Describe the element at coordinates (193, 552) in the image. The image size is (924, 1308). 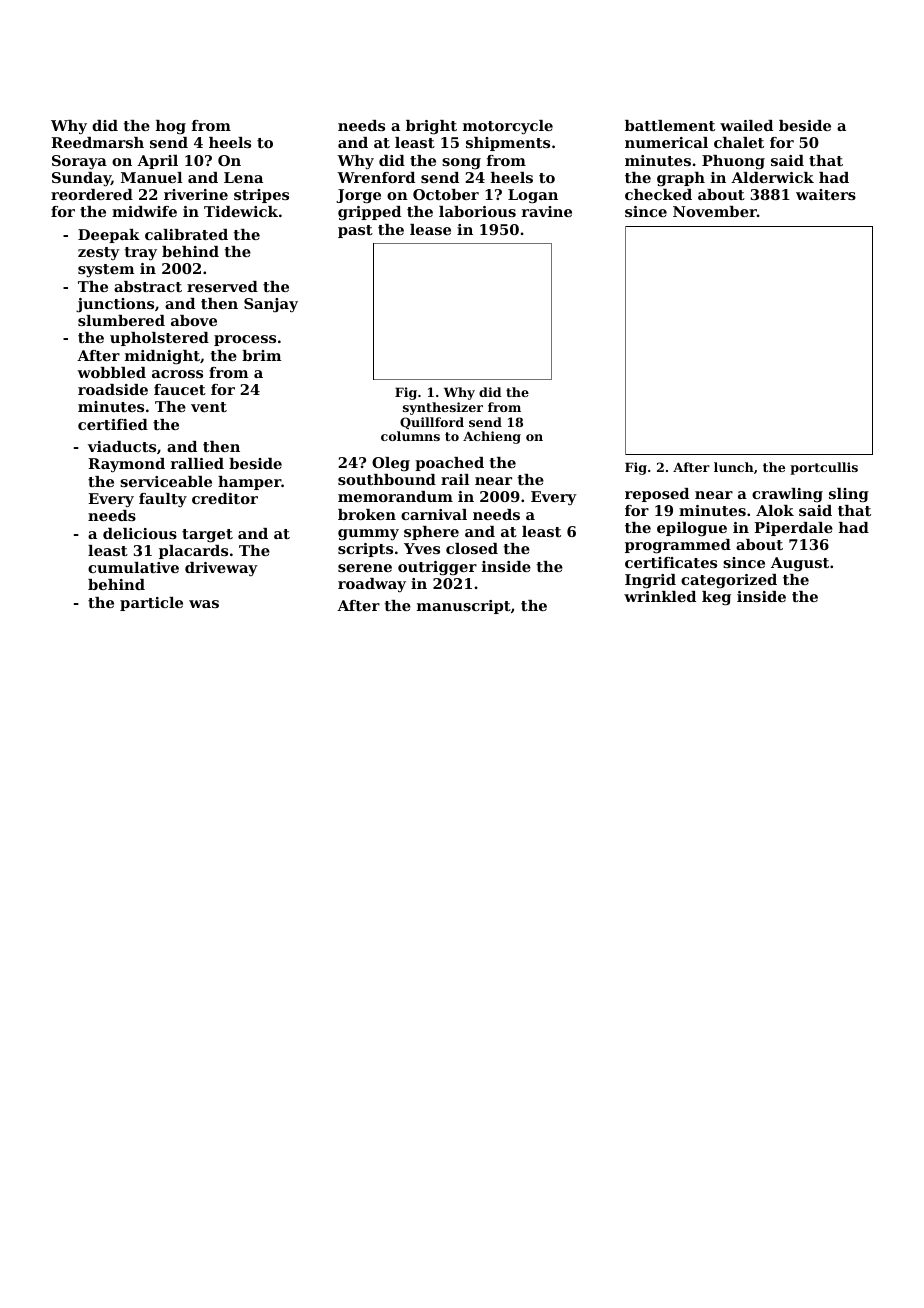
I see `placards` at that location.
